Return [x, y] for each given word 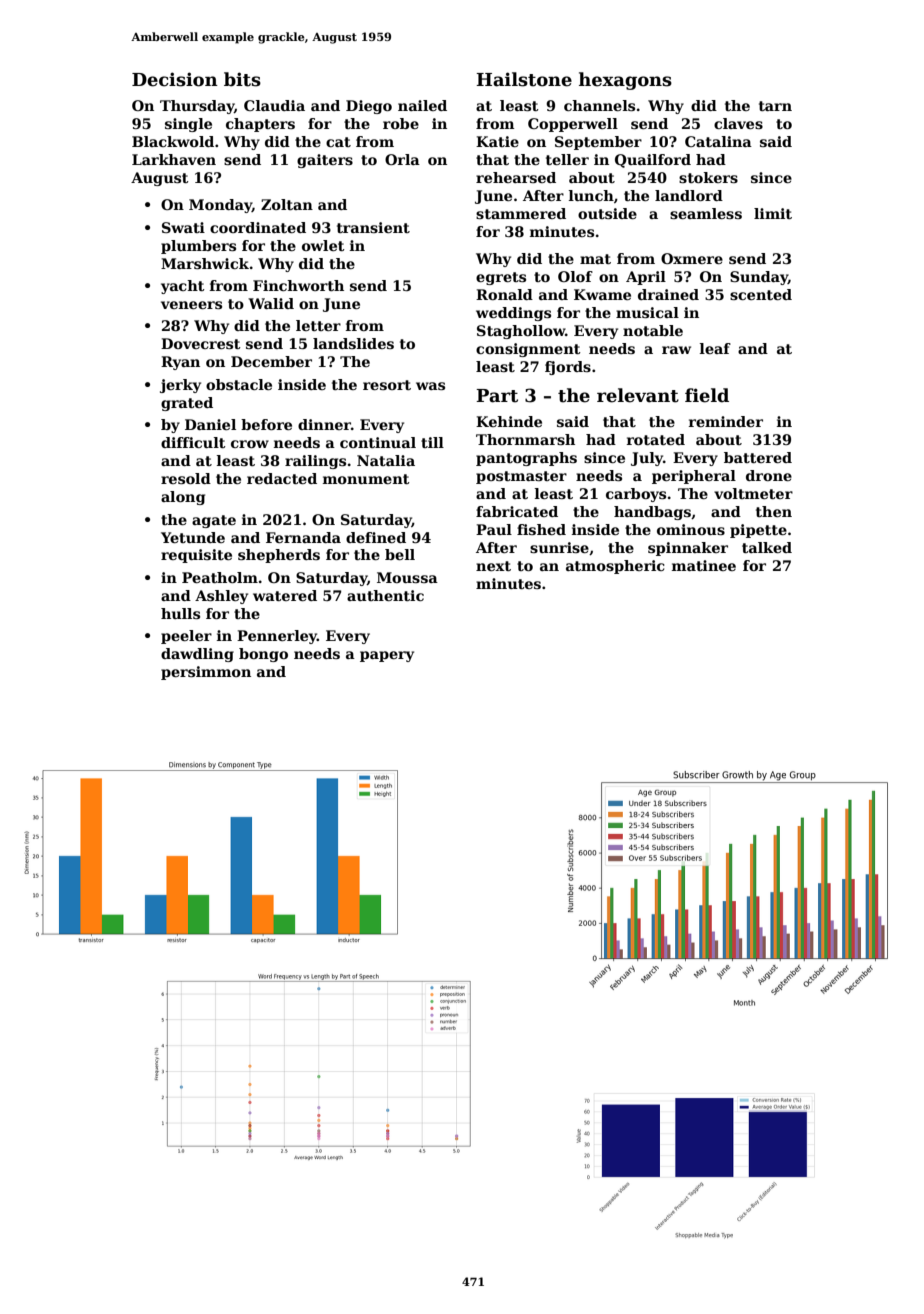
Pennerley [277, 637]
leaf [715, 348]
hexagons [625, 81]
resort [387, 385]
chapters [260, 125]
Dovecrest [201, 343]
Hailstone [524, 79]
